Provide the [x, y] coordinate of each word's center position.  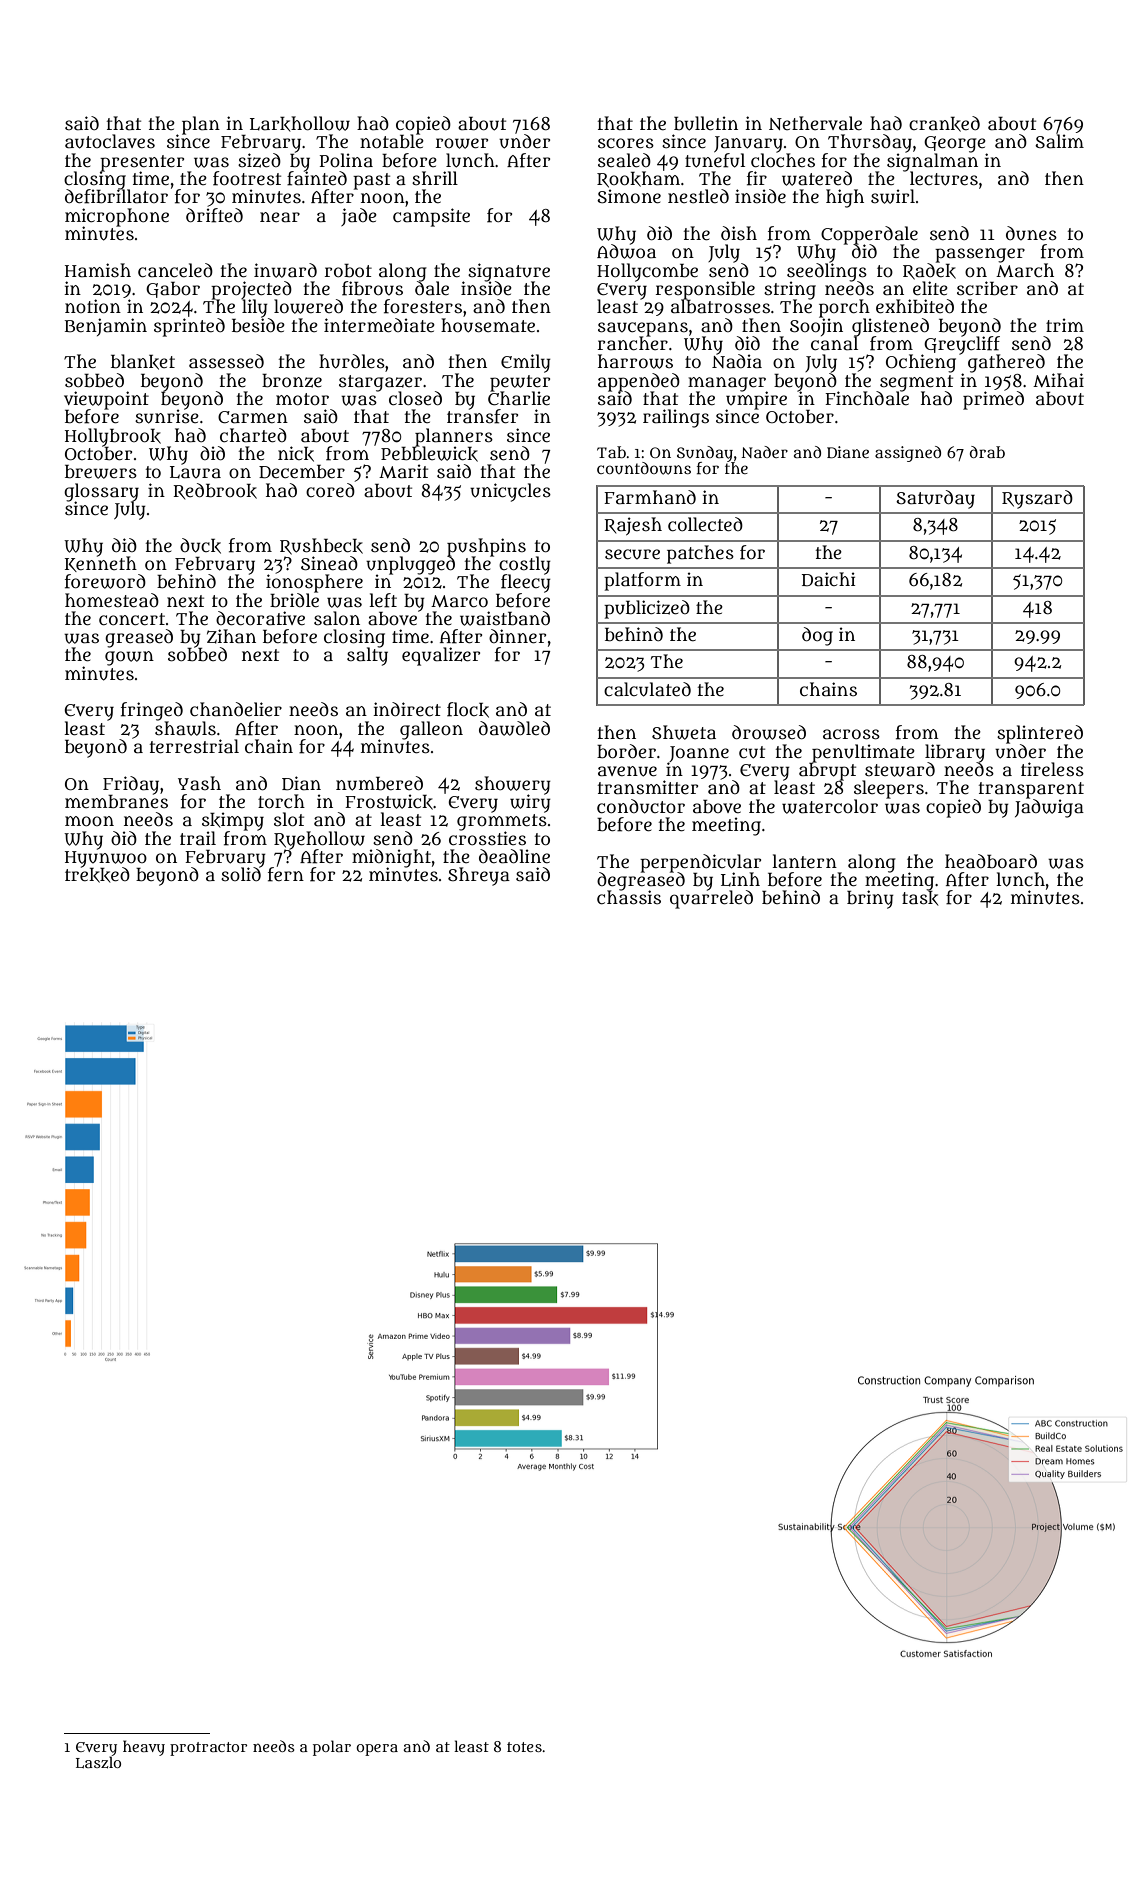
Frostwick [389, 802]
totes [524, 1747]
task [920, 898]
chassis [629, 897]
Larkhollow [300, 124]
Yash [199, 783]
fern [286, 874]
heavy [144, 1748]
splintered [1040, 734]
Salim [1059, 141]
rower [462, 143]
